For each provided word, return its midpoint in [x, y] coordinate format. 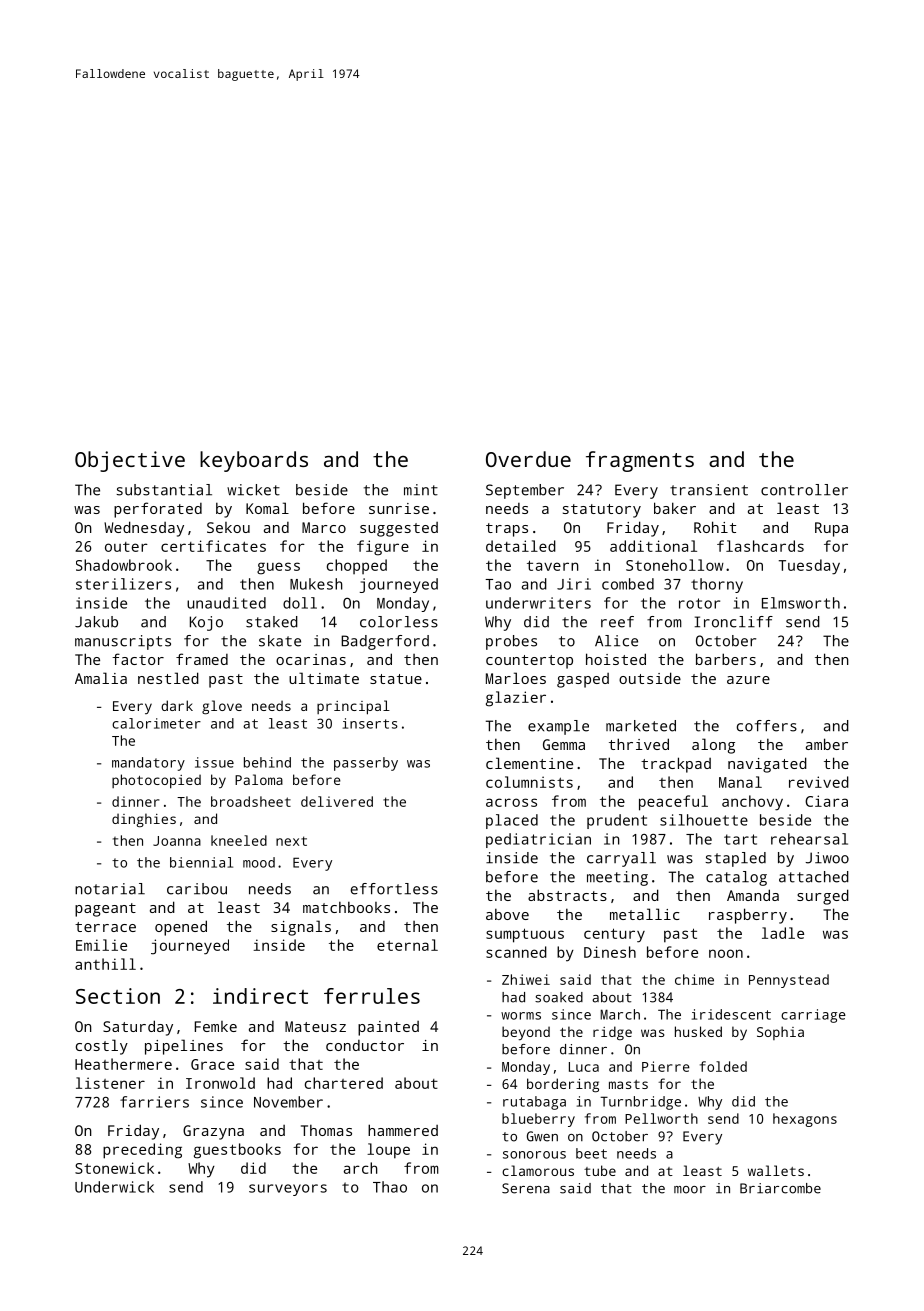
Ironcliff [734, 622]
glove [222, 707]
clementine [529, 763]
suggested [399, 529]
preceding [142, 1151]
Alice [616, 641]
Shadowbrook [124, 565]
